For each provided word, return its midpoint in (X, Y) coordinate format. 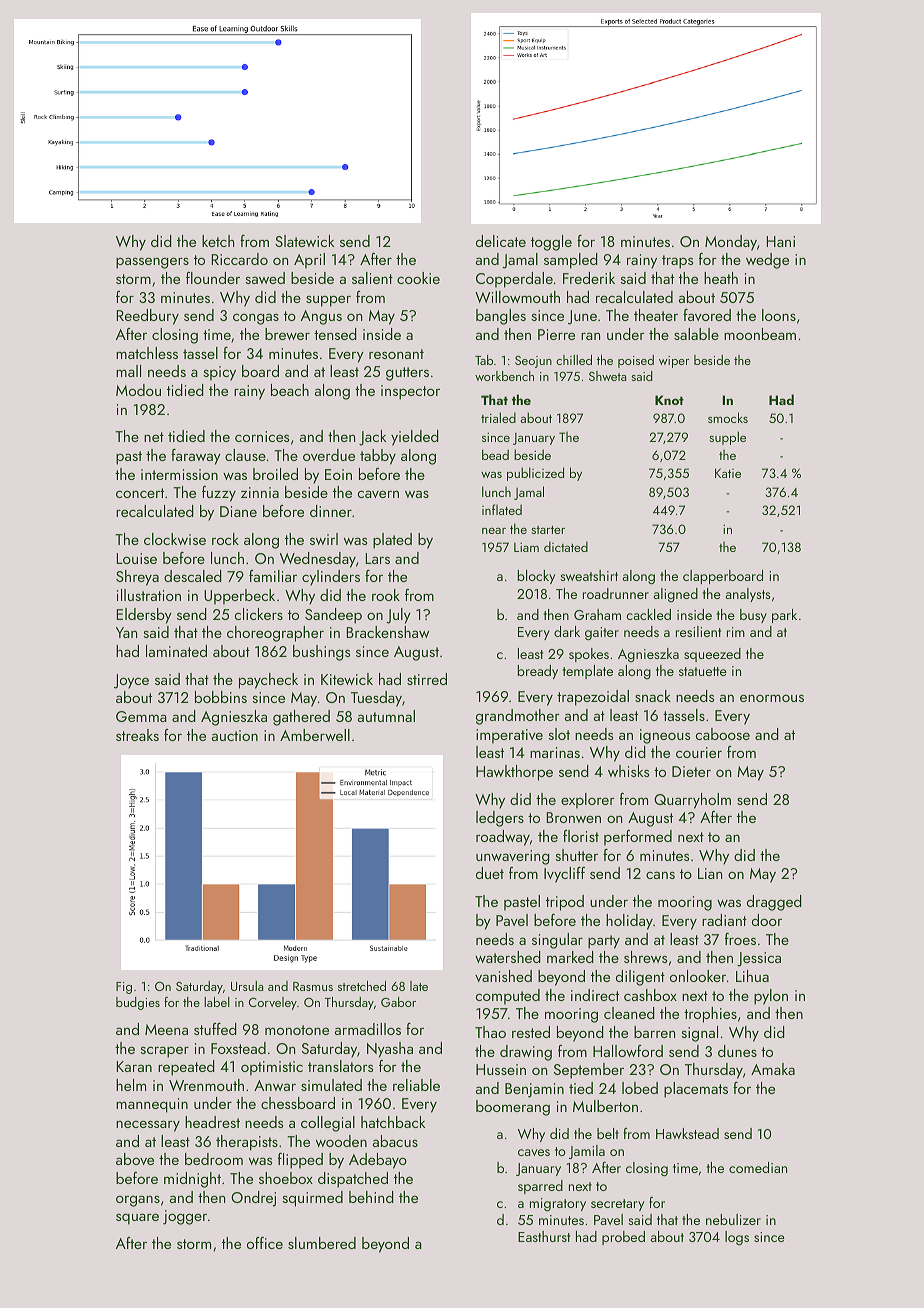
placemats (696, 1090)
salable (696, 334)
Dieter (691, 771)
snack (653, 696)
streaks (137, 735)
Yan (126, 632)
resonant (396, 354)
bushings (321, 653)
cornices (262, 436)
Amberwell (315, 735)
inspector (410, 392)
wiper (674, 362)
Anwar (275, 1085)
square (137, 1219)
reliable (416, 1085)
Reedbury (147, 317)
